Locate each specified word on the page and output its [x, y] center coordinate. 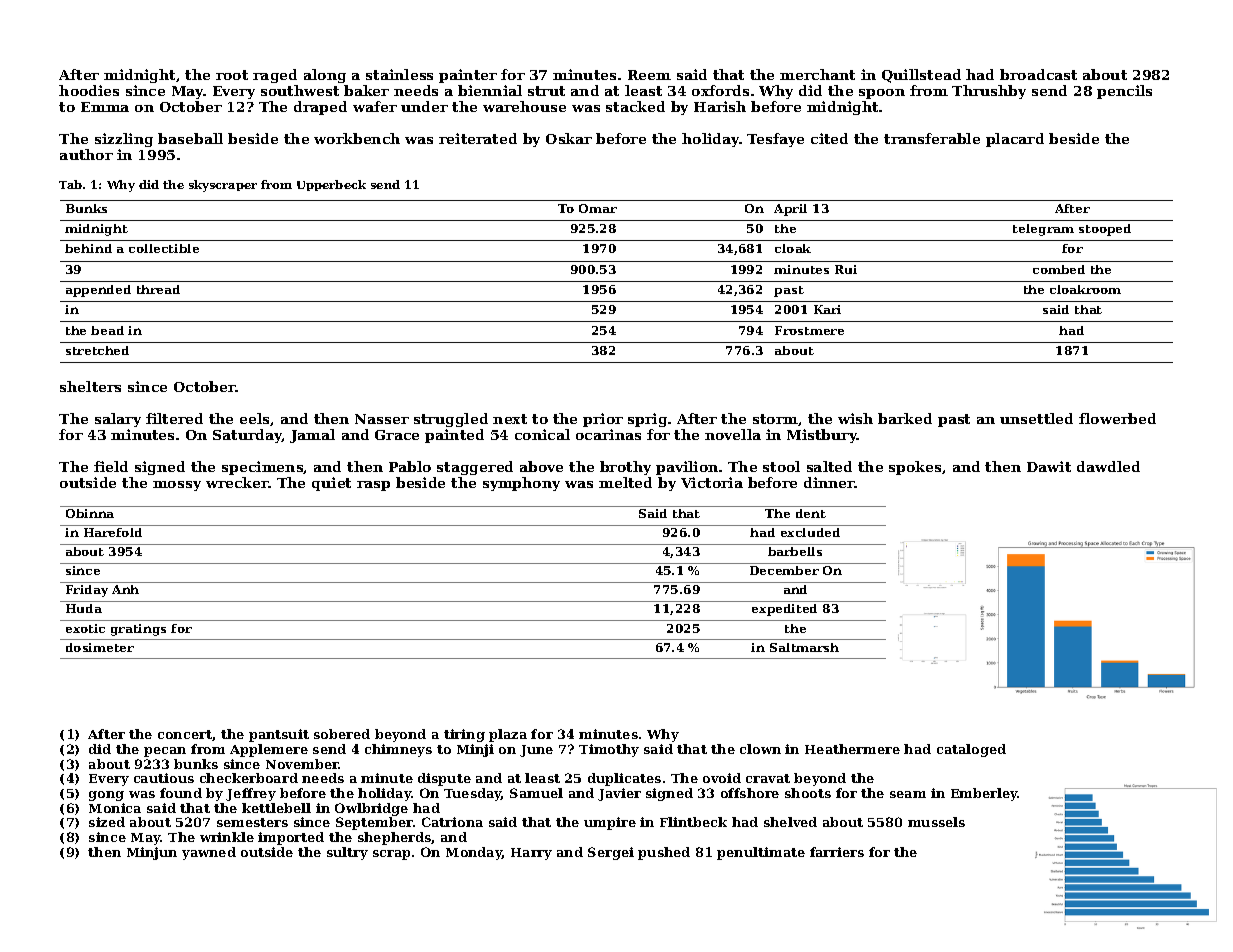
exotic [85, 628]
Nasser [382, 419]
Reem [649, 75]
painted [454, 436]
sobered [342, 734]
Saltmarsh [804, 647]
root [232, 75]
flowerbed [1117, 418]
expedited [784, 610]
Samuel [536, 793]
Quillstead [921, 76]
